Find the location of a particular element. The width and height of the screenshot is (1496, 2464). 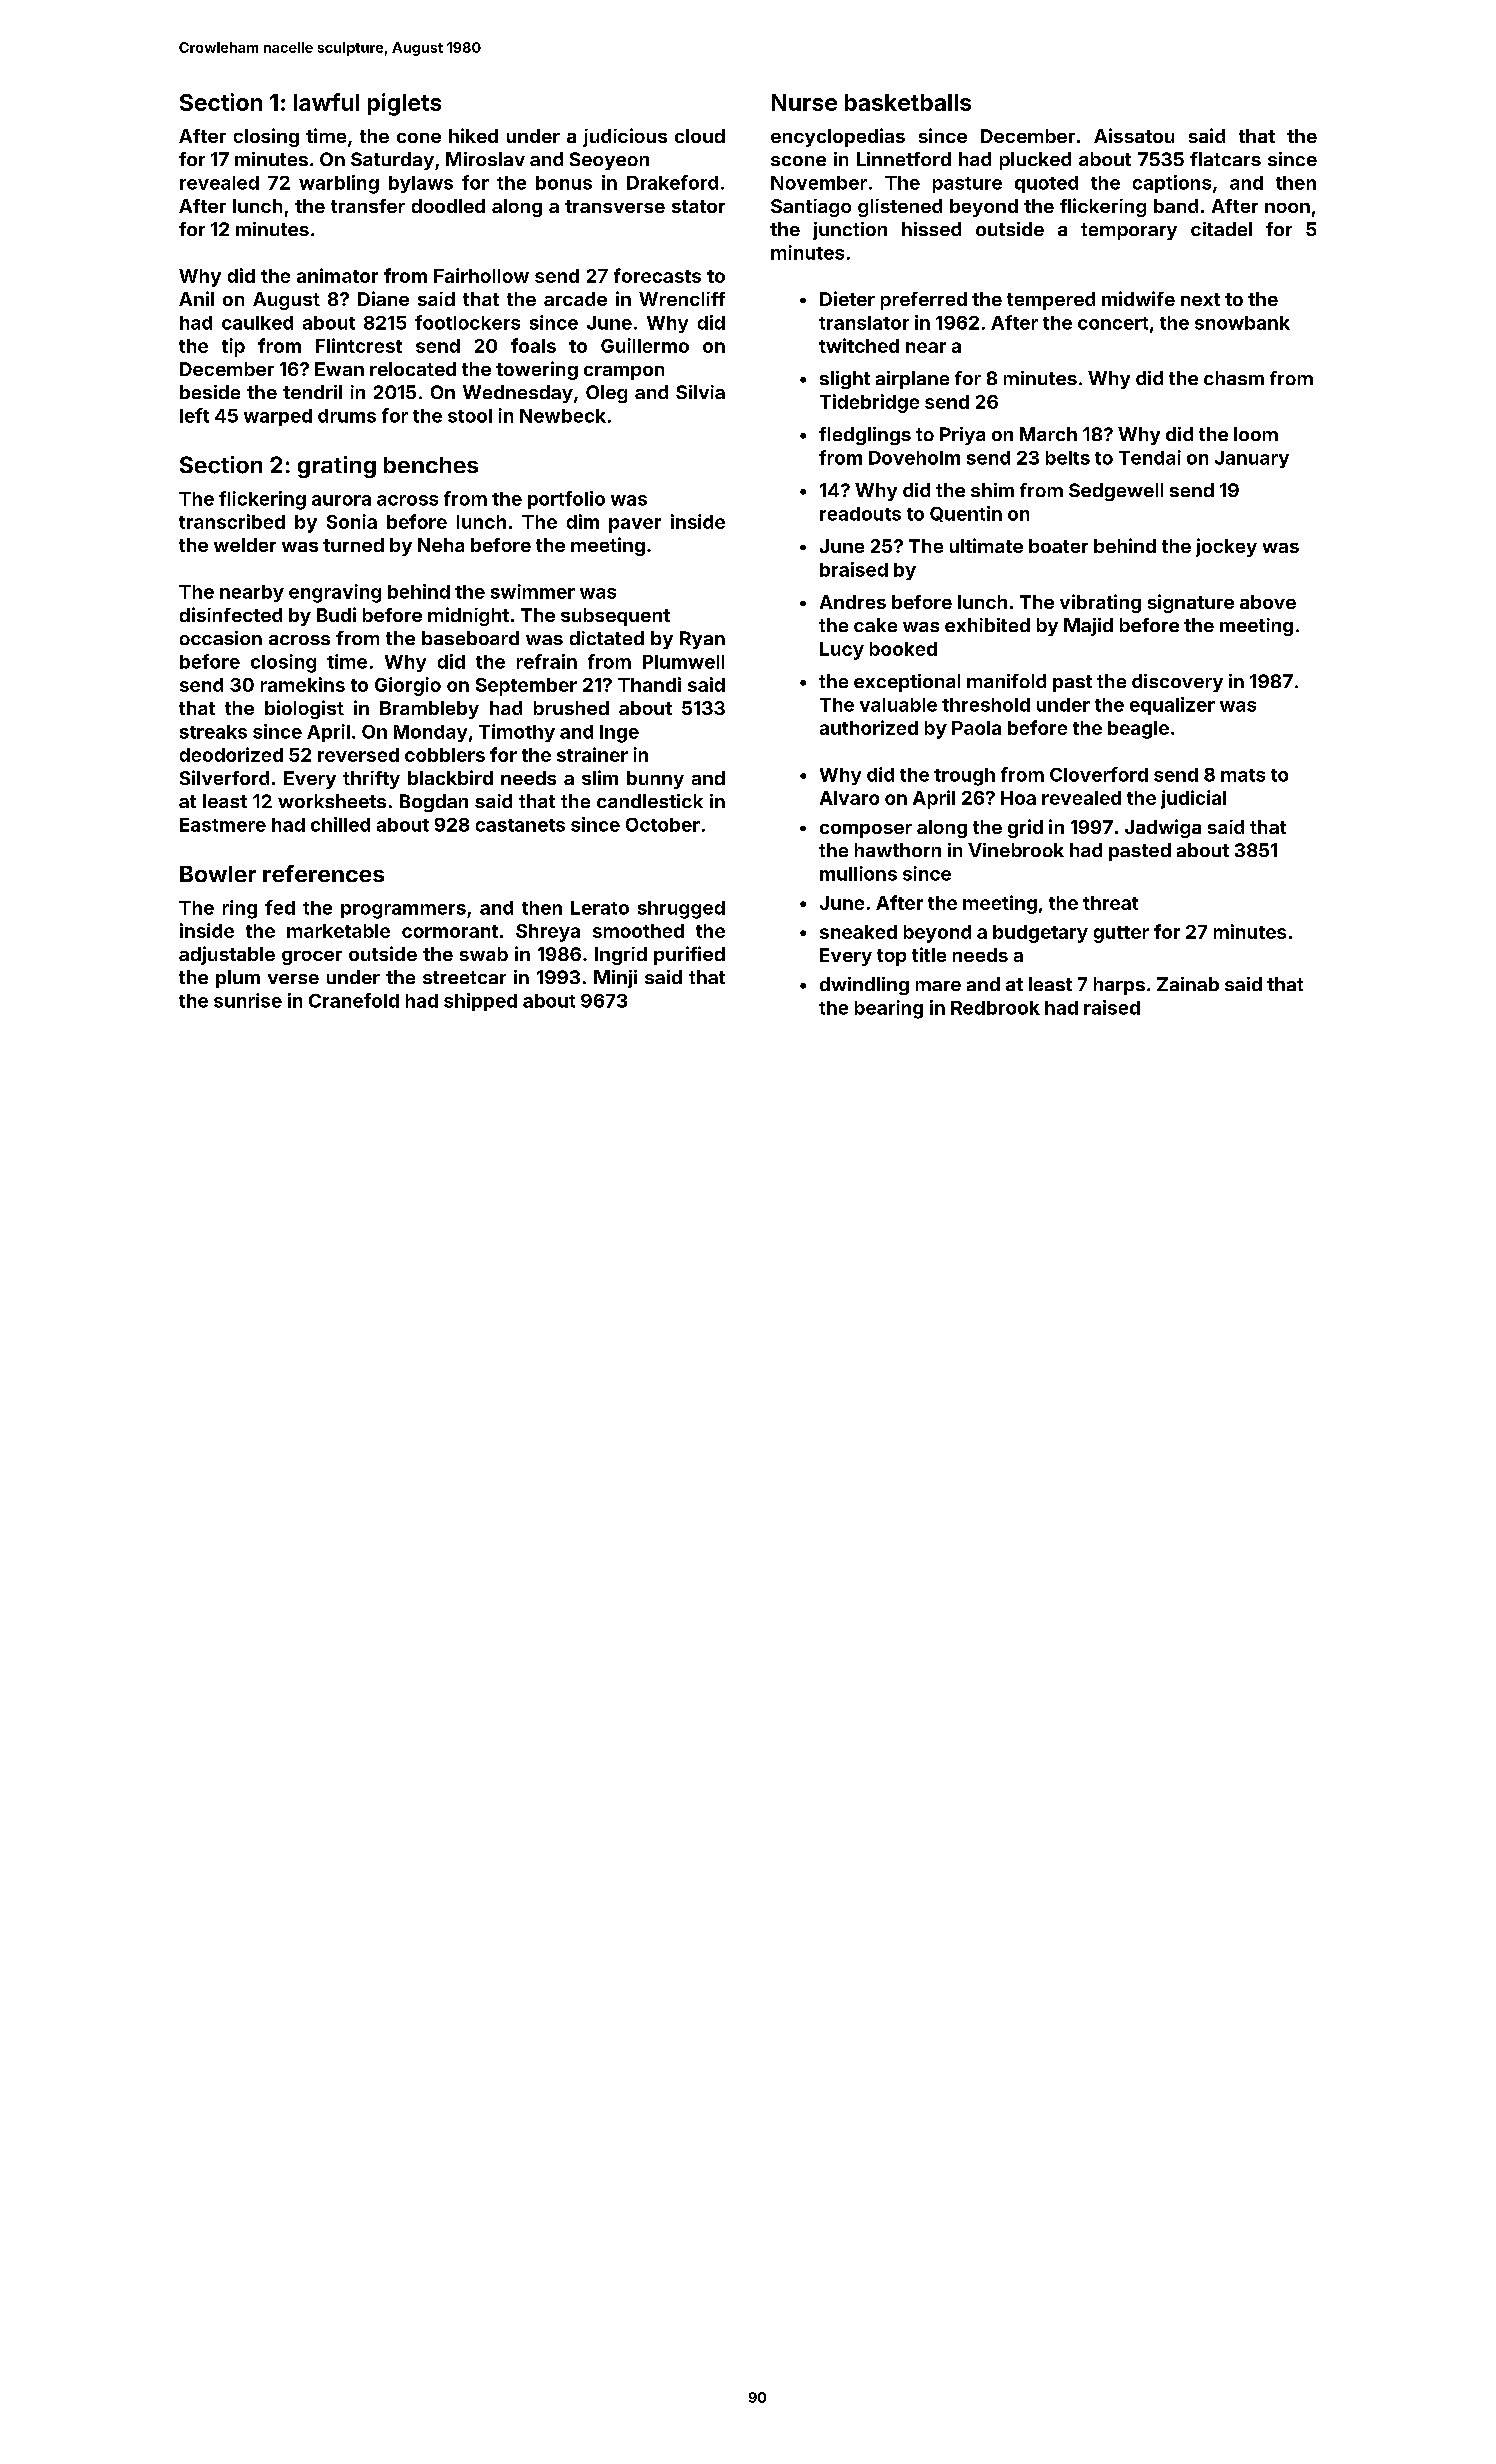

Redbrook is located at coordinates (995, 1008).
